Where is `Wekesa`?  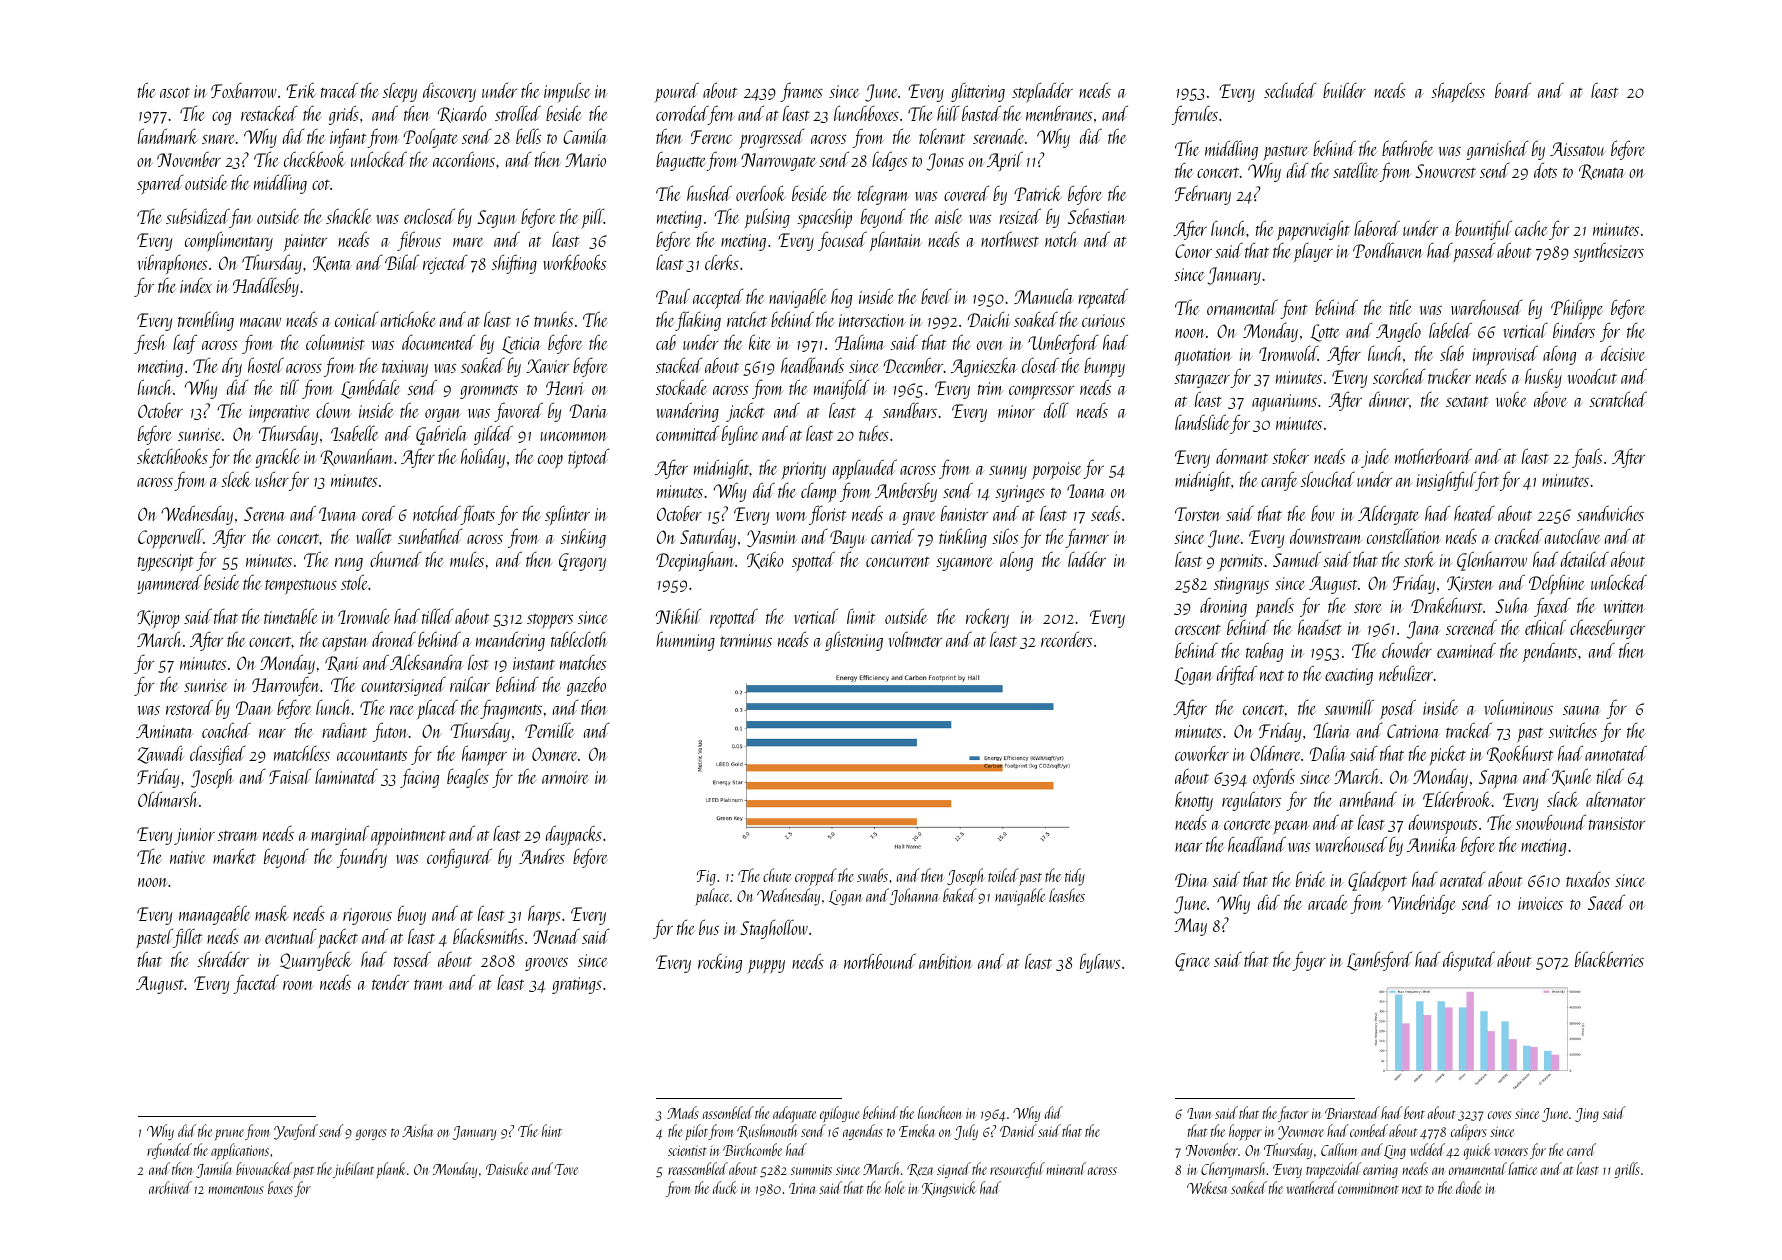 Wekesa is located at coordinates (1207, 1187).
